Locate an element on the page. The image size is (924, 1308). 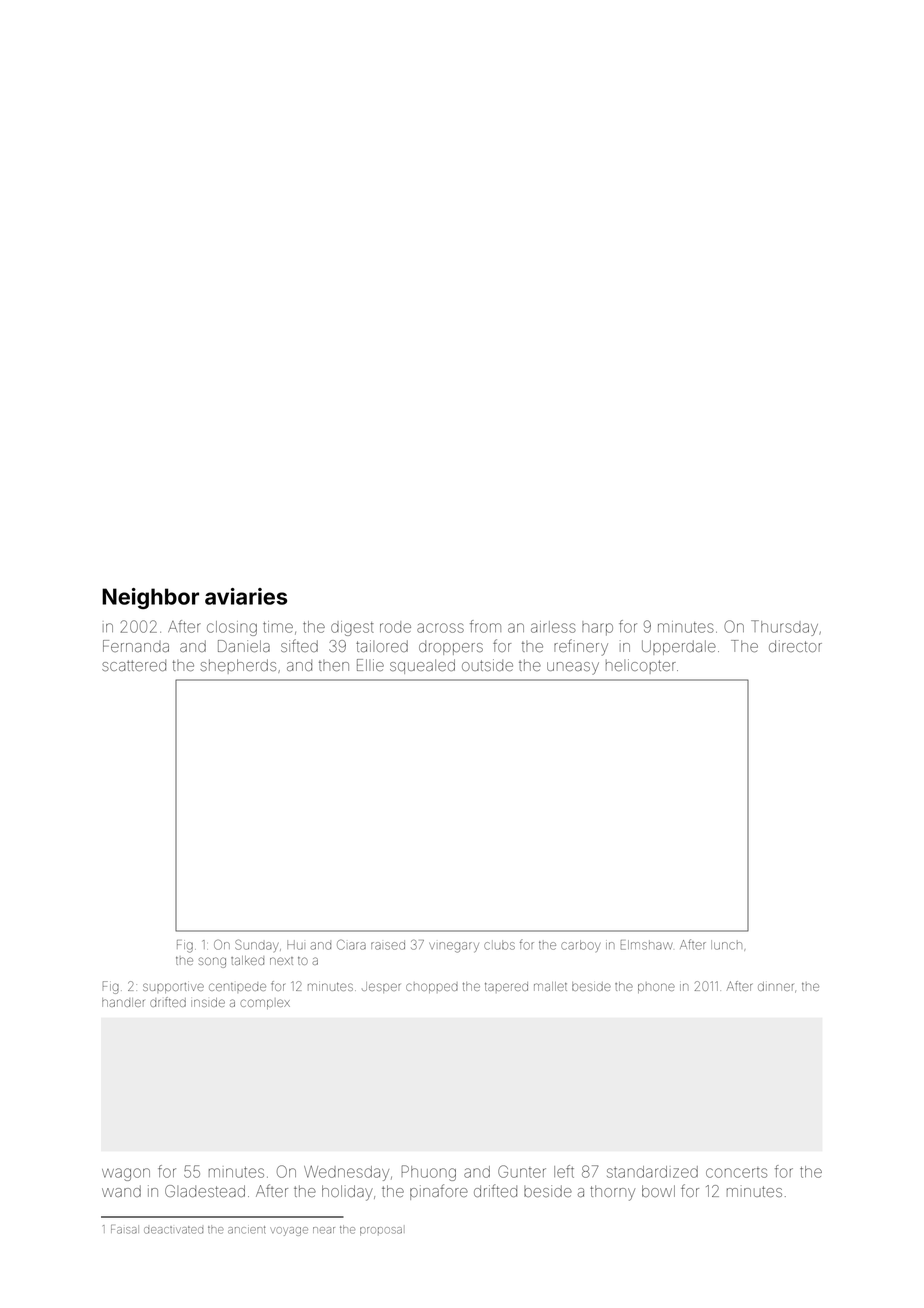
Wednesday is located at coordinates (346, 1173).
